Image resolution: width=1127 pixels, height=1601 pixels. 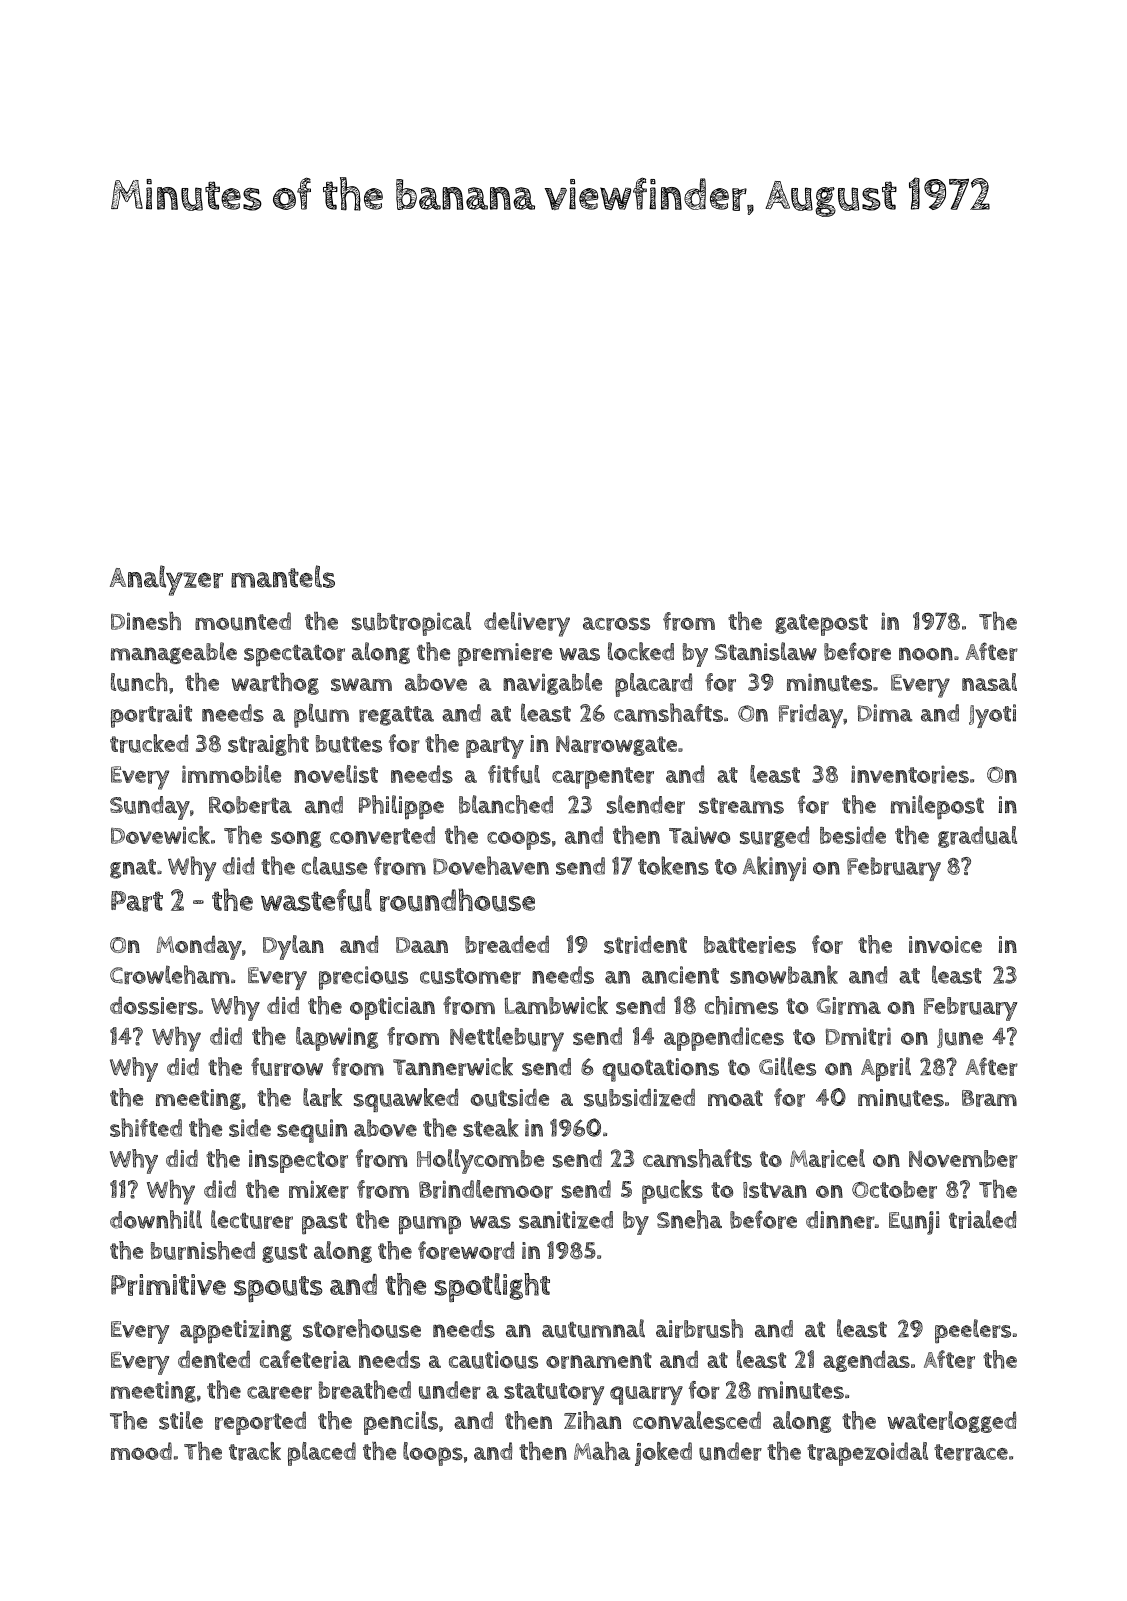 I want to click on spectator, so click(x=294, y=656).
